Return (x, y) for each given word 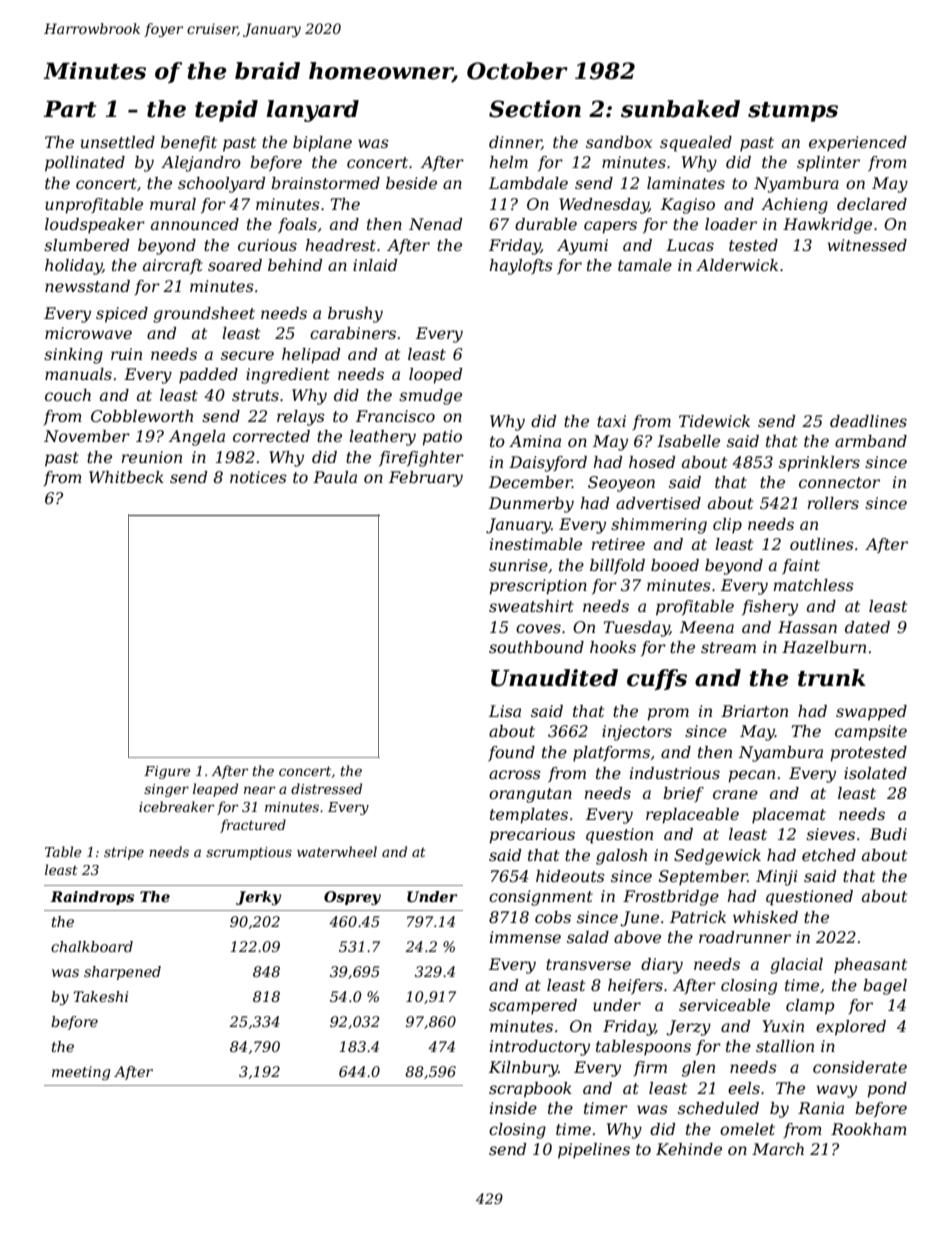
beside (411, 183)
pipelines (594, 1151)
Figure (167, 772)
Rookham (869, 1129)
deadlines (868, 421)
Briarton (754, 711)
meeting (81, 1073)
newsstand (87, 286)
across (515, 774)
